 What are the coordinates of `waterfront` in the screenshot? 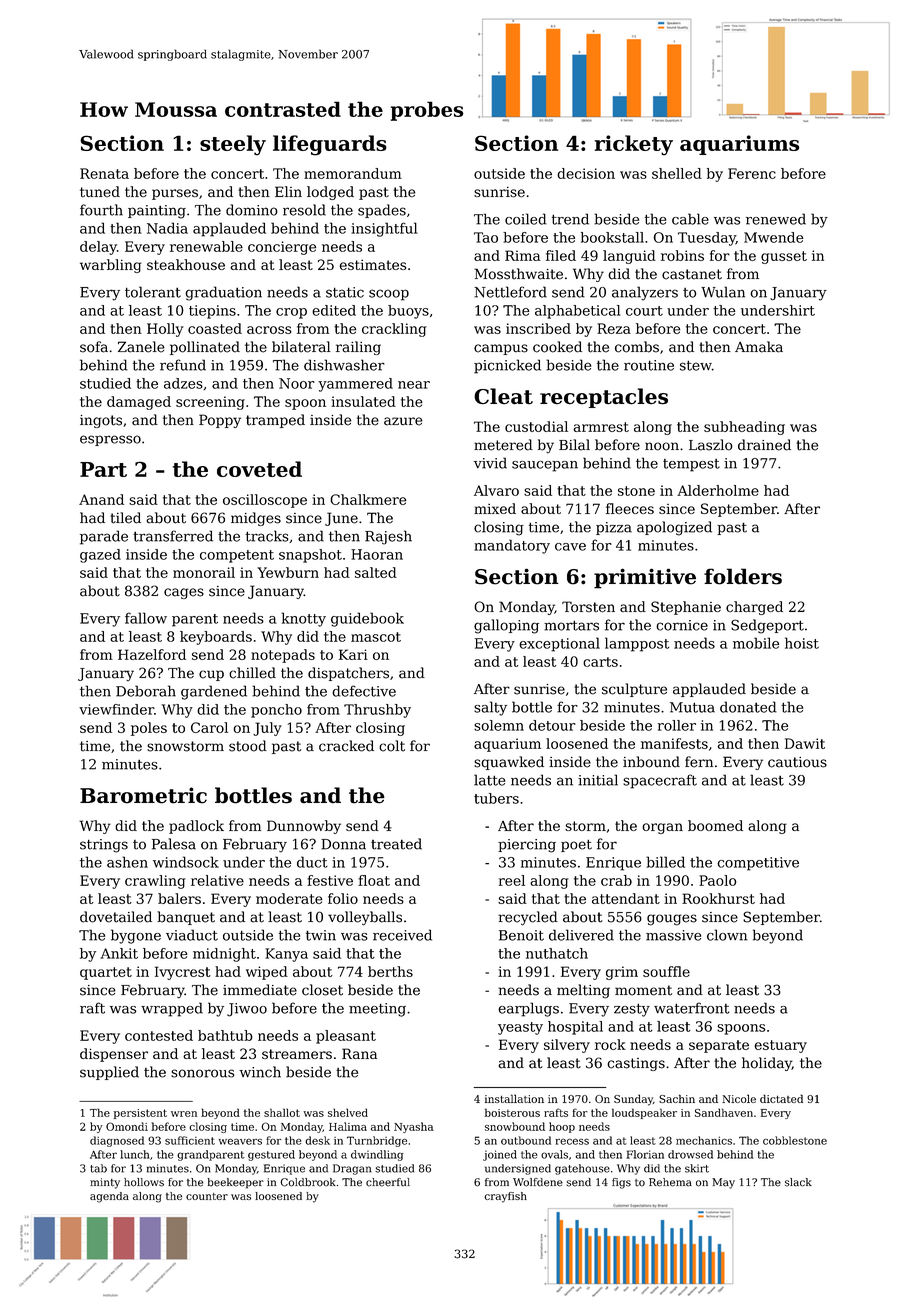 It's located at (691, 1008).
